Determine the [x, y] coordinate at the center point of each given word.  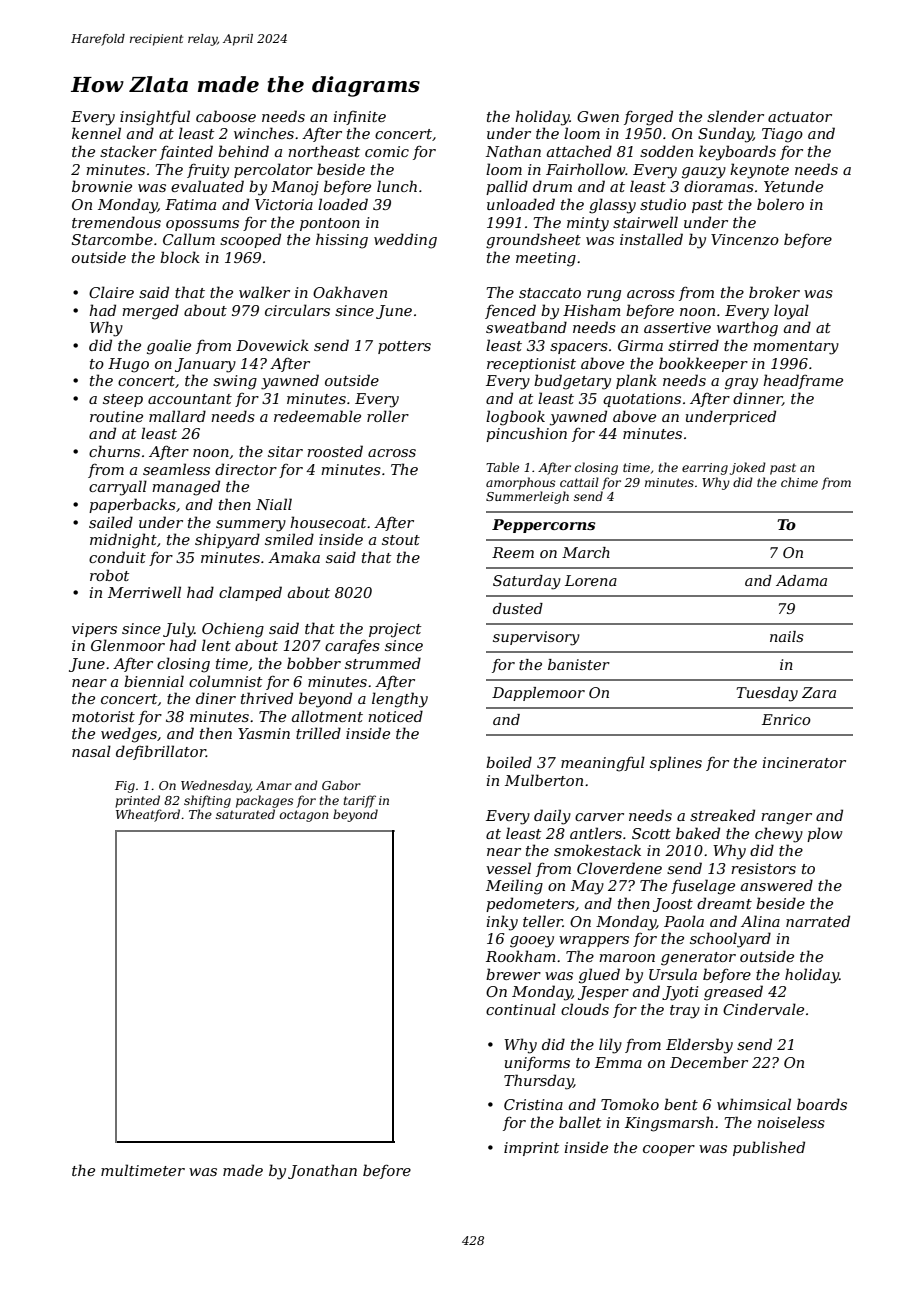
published [769, 1148]
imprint [531, 1149]
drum [552, 186]
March [586, 552]
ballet [580, 1122]
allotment [327, 716]
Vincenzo [745, 240]
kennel [96, 133]
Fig [125, 787]
